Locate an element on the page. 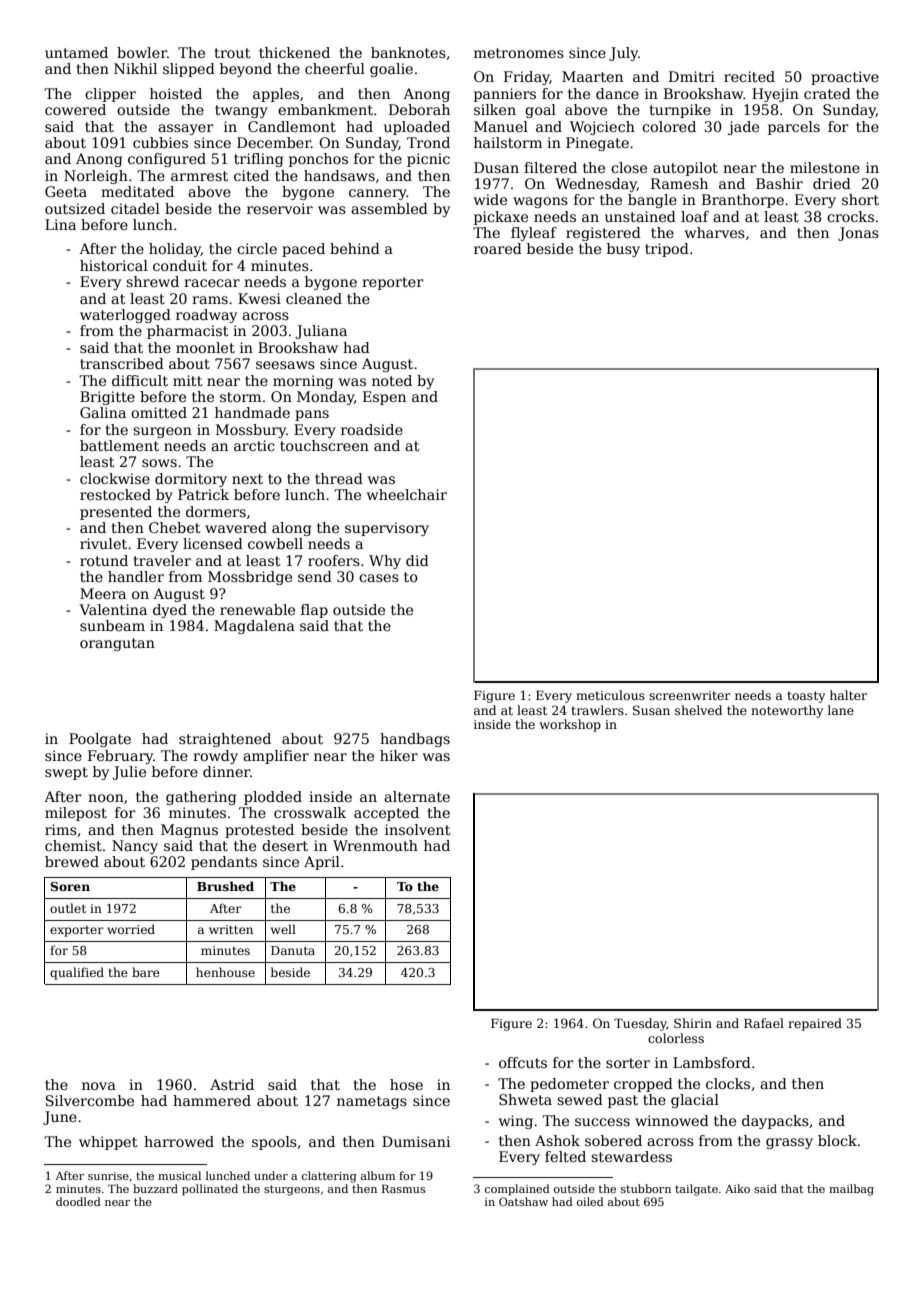 This document has width=924, height=1308. wharves is located at coordinates (715, 232).
